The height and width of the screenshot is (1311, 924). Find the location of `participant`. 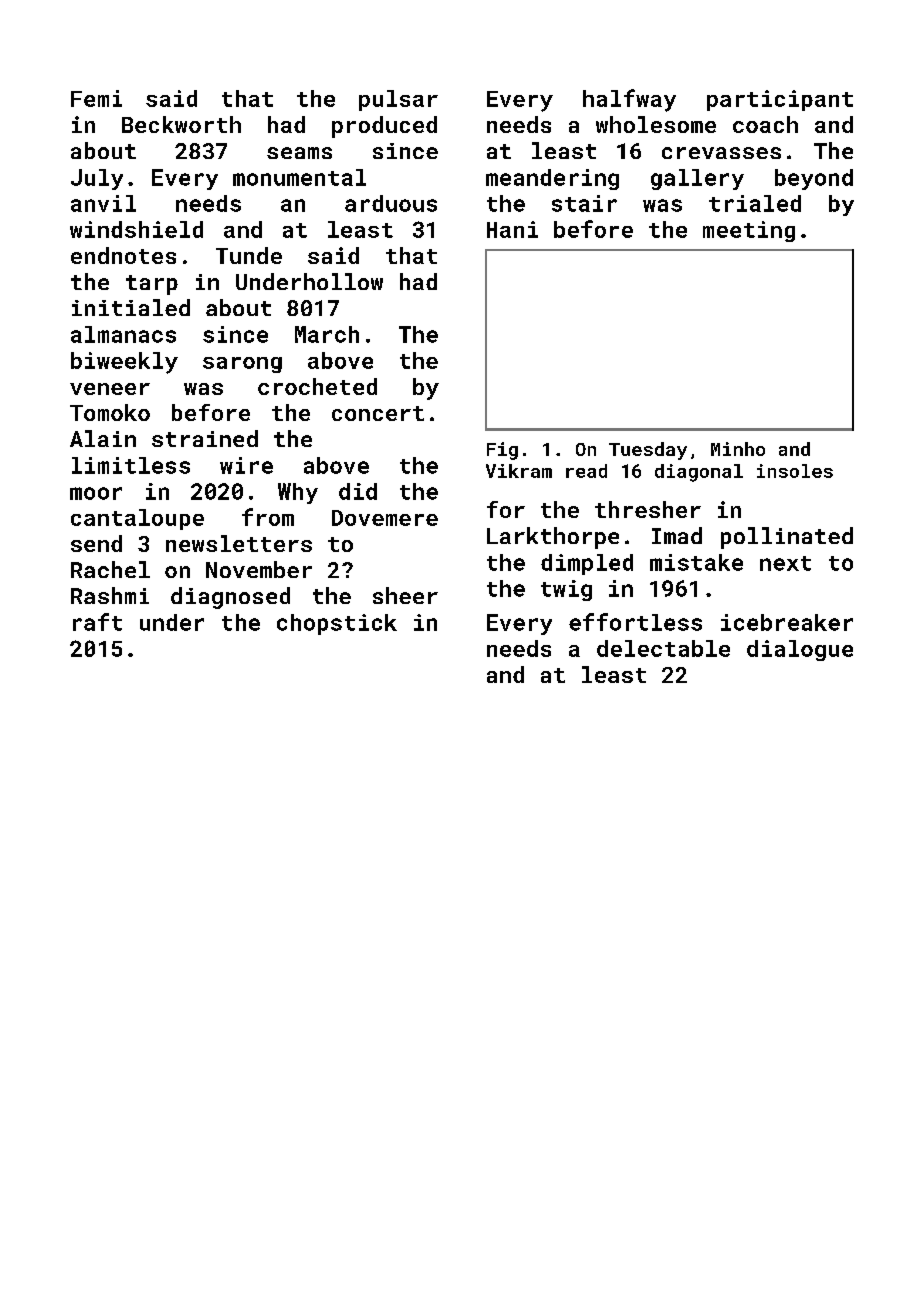

participant is located at coordinates (780, 100).
